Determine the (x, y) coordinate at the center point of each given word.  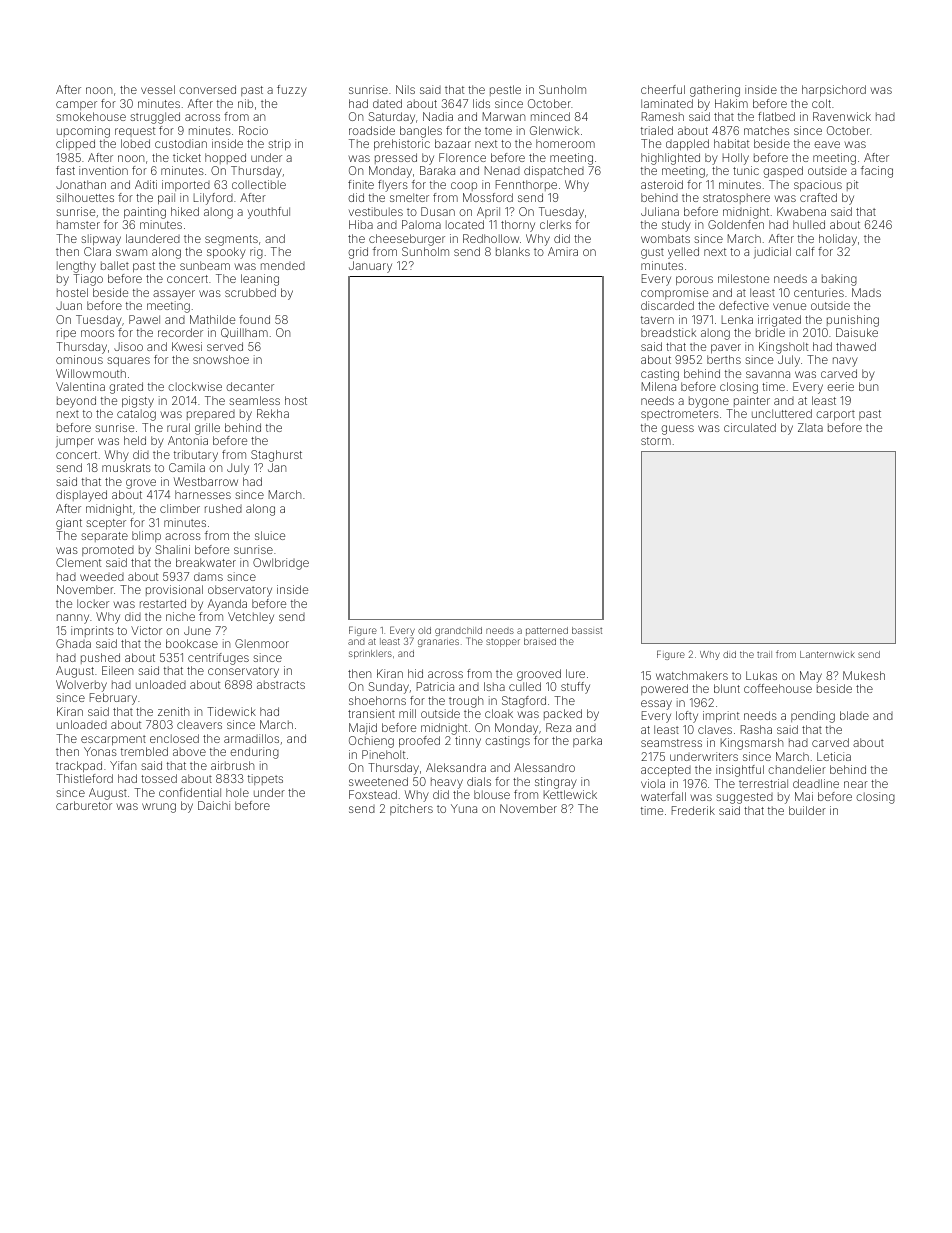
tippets (265, 779)
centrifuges (218, 659)
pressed (396, 158)
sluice (270, 535)
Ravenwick (842, 116)
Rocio (253, 130)
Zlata (810, 427)
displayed (81, 496)
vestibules (376, 211)
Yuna (464, 808)
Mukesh (864, 675)
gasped (783, 172)
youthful (269, 213)
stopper (503, 643)
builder (807, 810)
